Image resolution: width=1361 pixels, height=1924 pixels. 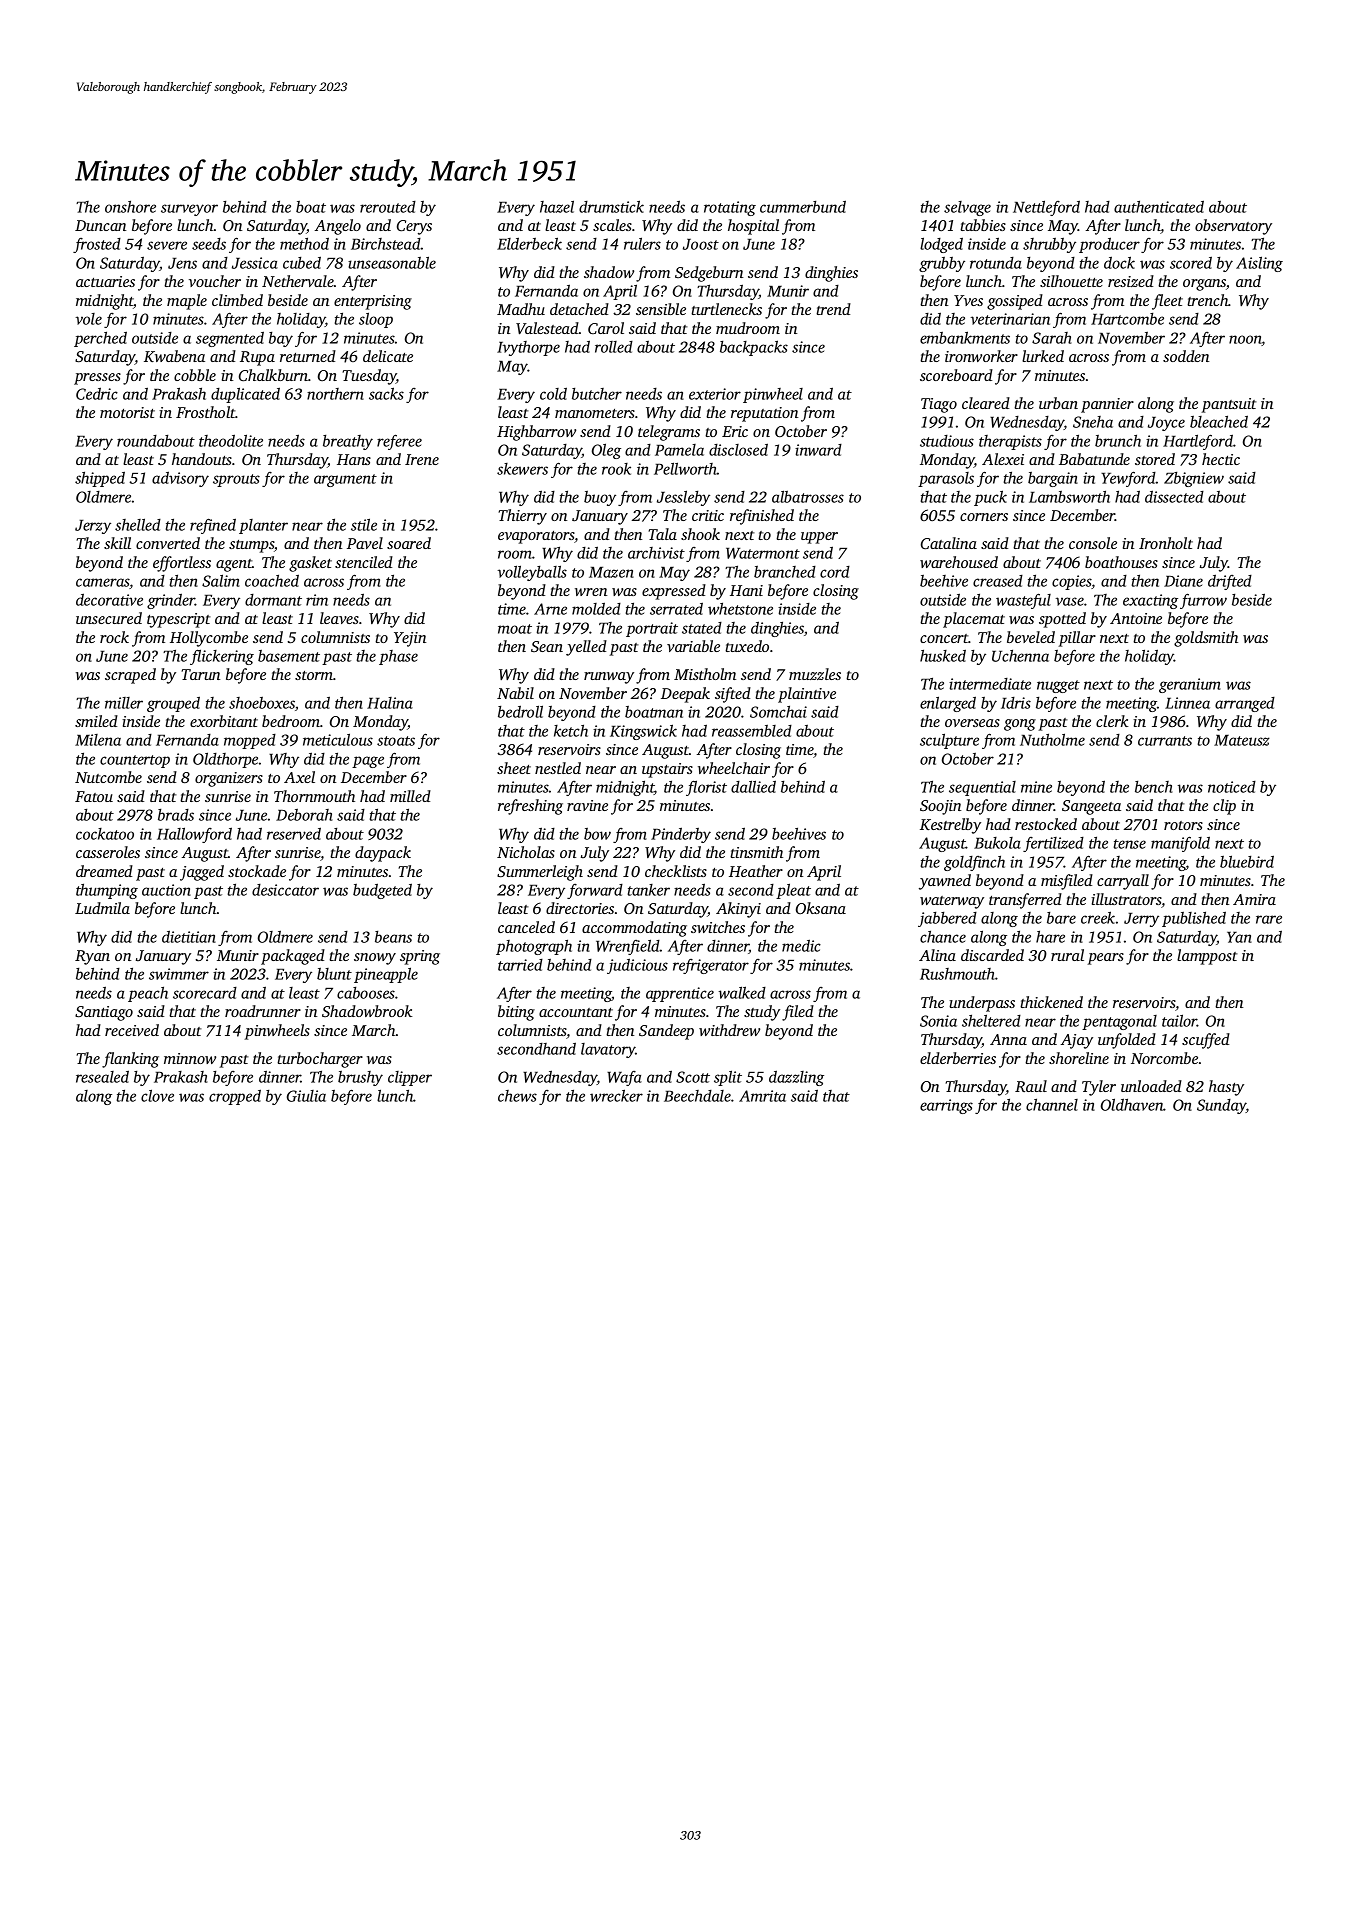 I want to click on cummerbund, so click(x=803, y=206).
